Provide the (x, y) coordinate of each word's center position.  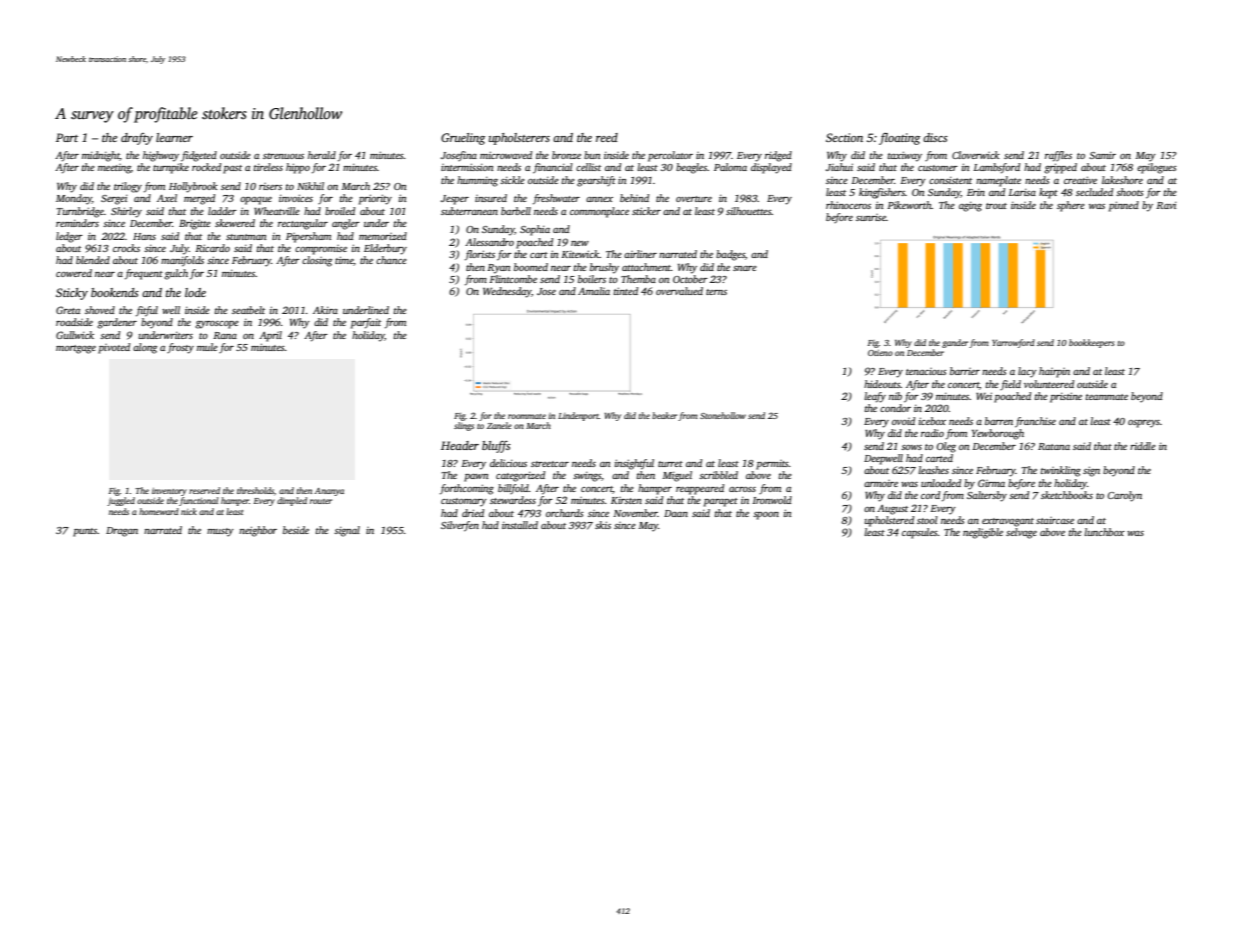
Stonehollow (723, 415)
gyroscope (217, 325)
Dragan (122, 532)
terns (716, 292)
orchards (565, 513)
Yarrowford (1013, 343)
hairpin (1054, 372)
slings (464, 426)
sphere (1071, 206)
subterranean (469, 211)
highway (161, 156)
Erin (976, 192)
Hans (144, 236)
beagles (691, 168)
